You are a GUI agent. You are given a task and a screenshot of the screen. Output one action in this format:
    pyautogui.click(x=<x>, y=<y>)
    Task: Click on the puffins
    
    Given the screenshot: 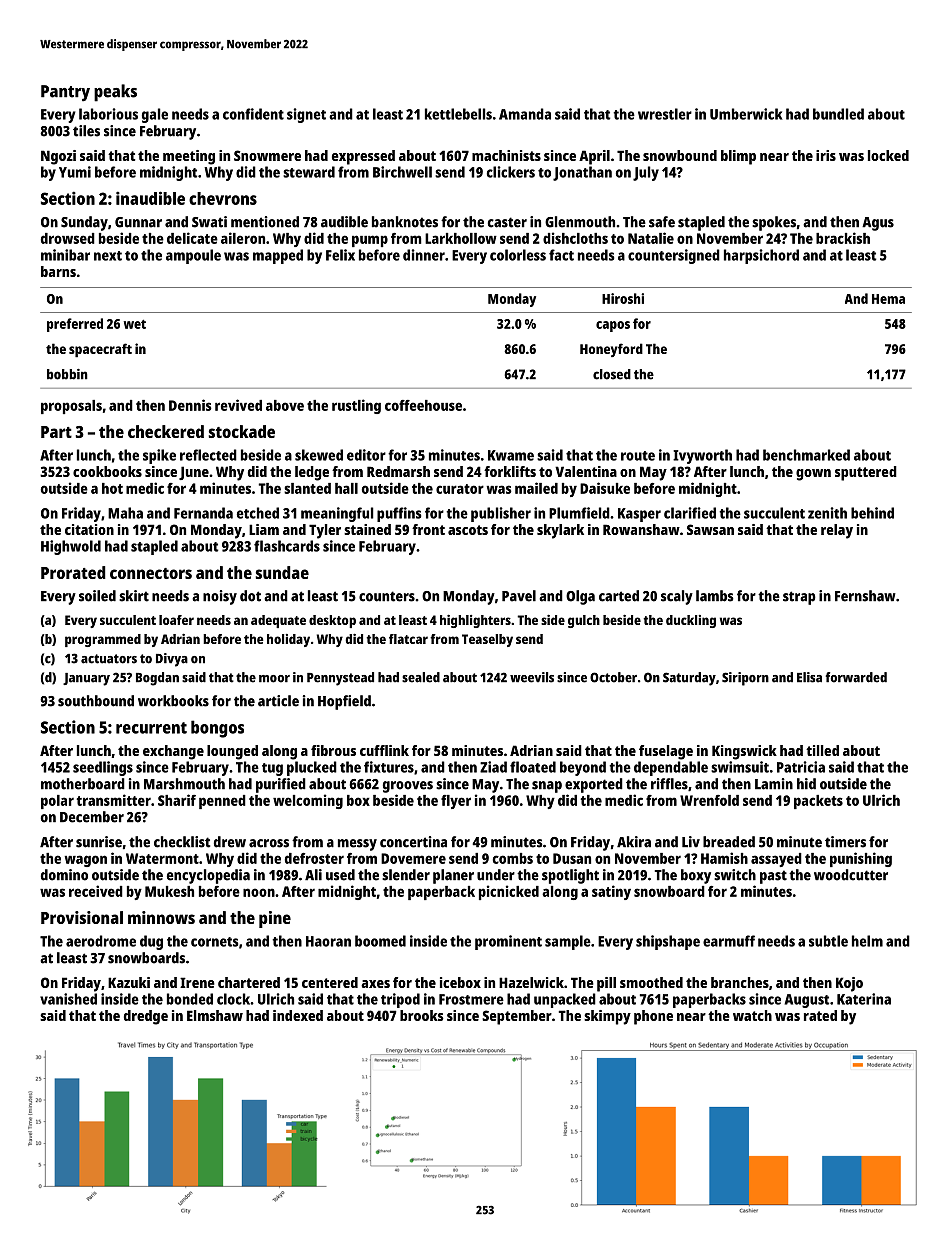 What is the action you would take?
    pyautogui.click(x=399, y=514)
